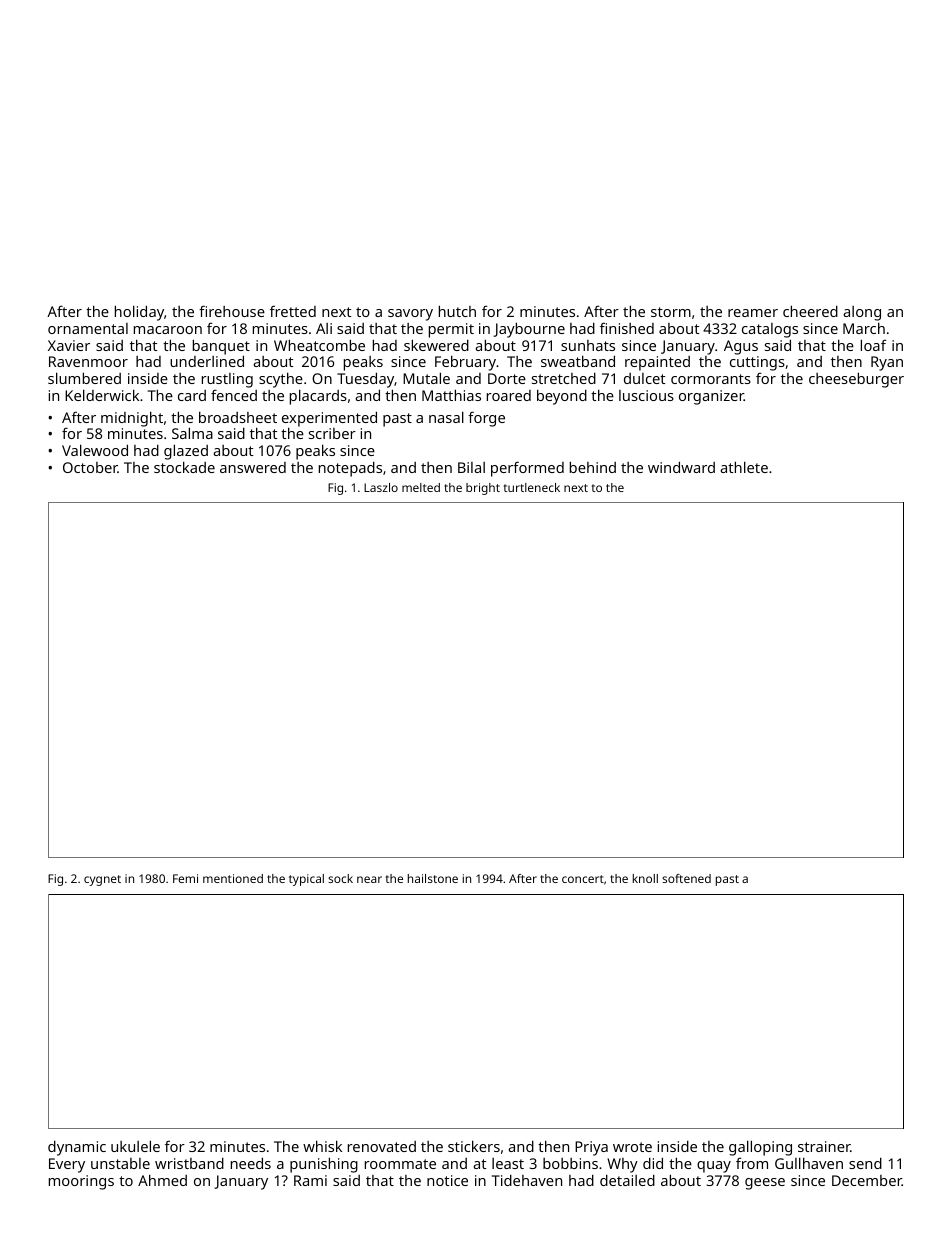 This screenshot has width=952, height=1233. What do you see at coordinates (102, 880) in the screenshot?
I see `cygnet` at bounding box center [102, 880].
